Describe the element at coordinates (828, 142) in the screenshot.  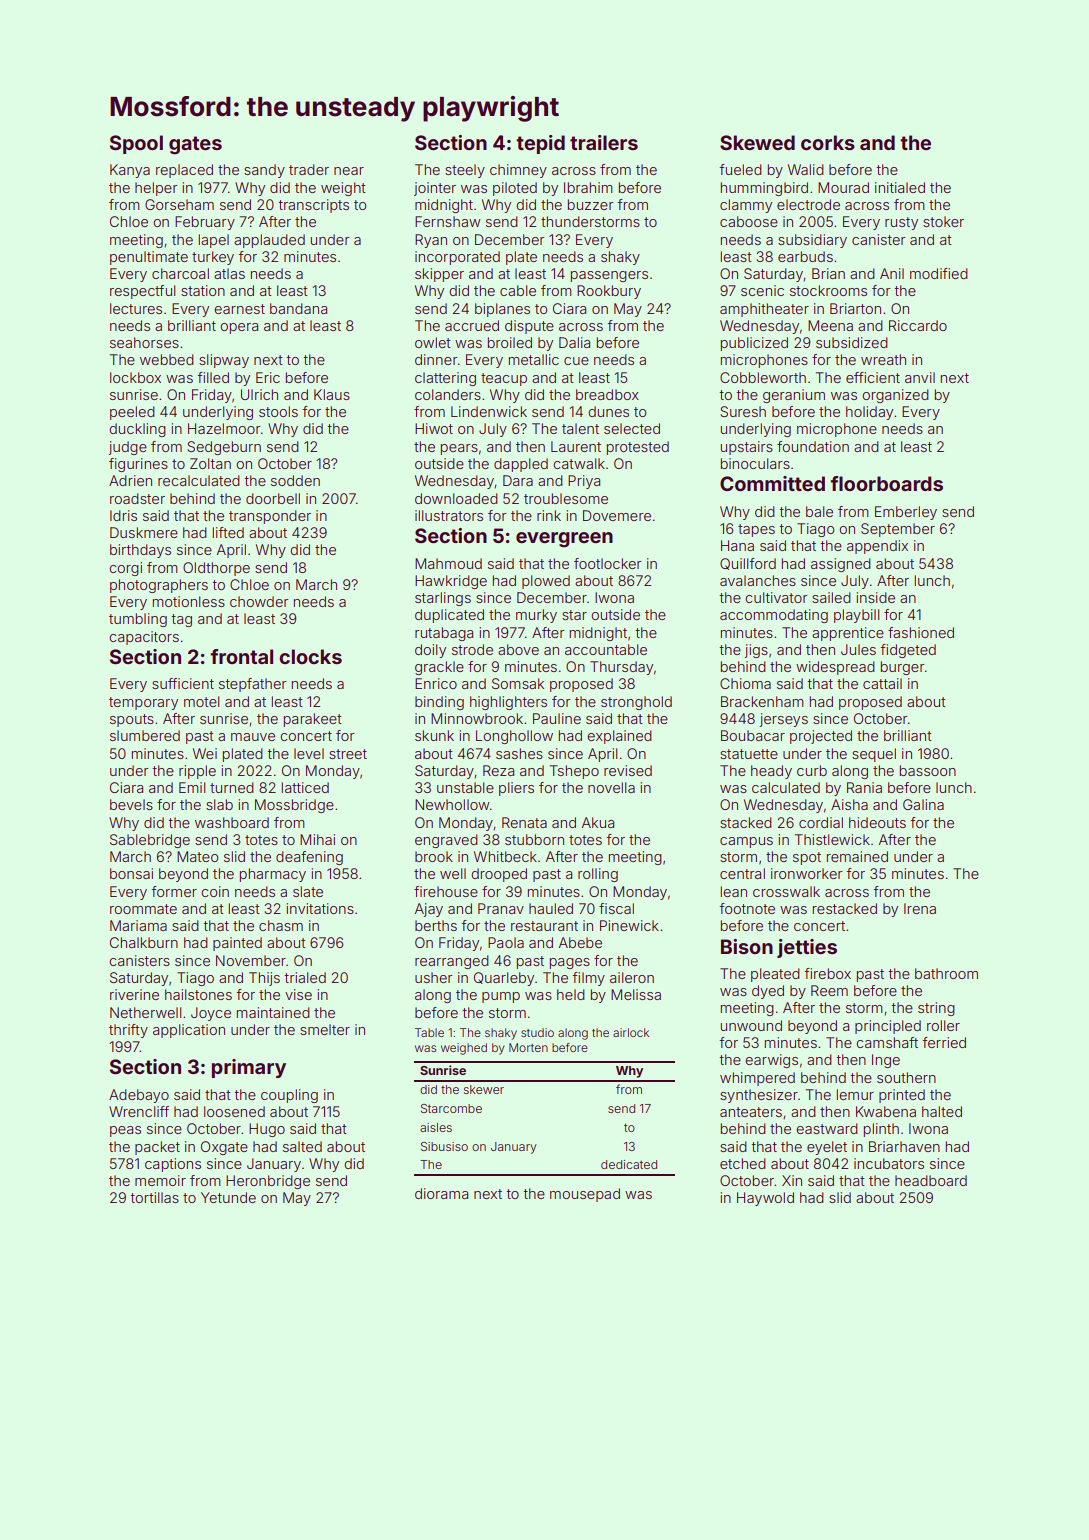
I see `corks` at that location.
